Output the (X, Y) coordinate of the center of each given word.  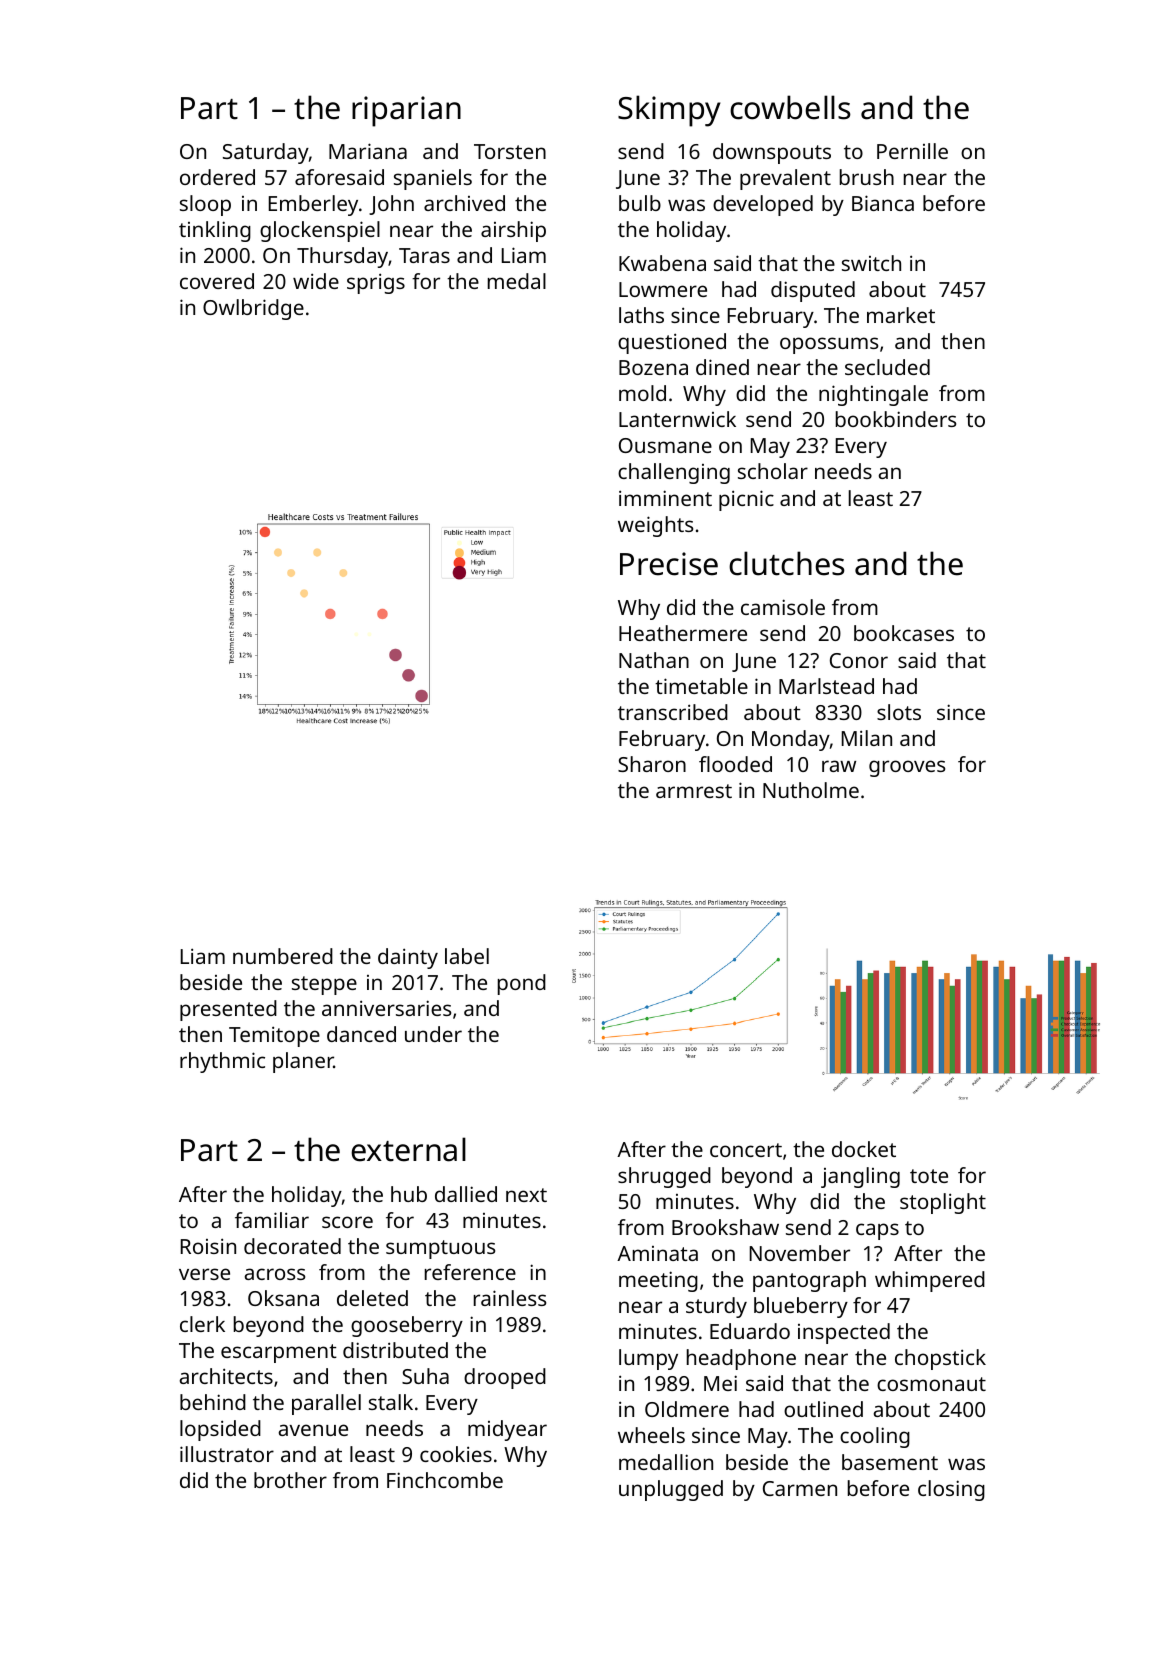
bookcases (904, 633)
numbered (283, 956)
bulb (640, 203)
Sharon (652, 764)
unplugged (671, 1490)
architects (226, 1376)
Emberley (313, 205)
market (901, 315)
